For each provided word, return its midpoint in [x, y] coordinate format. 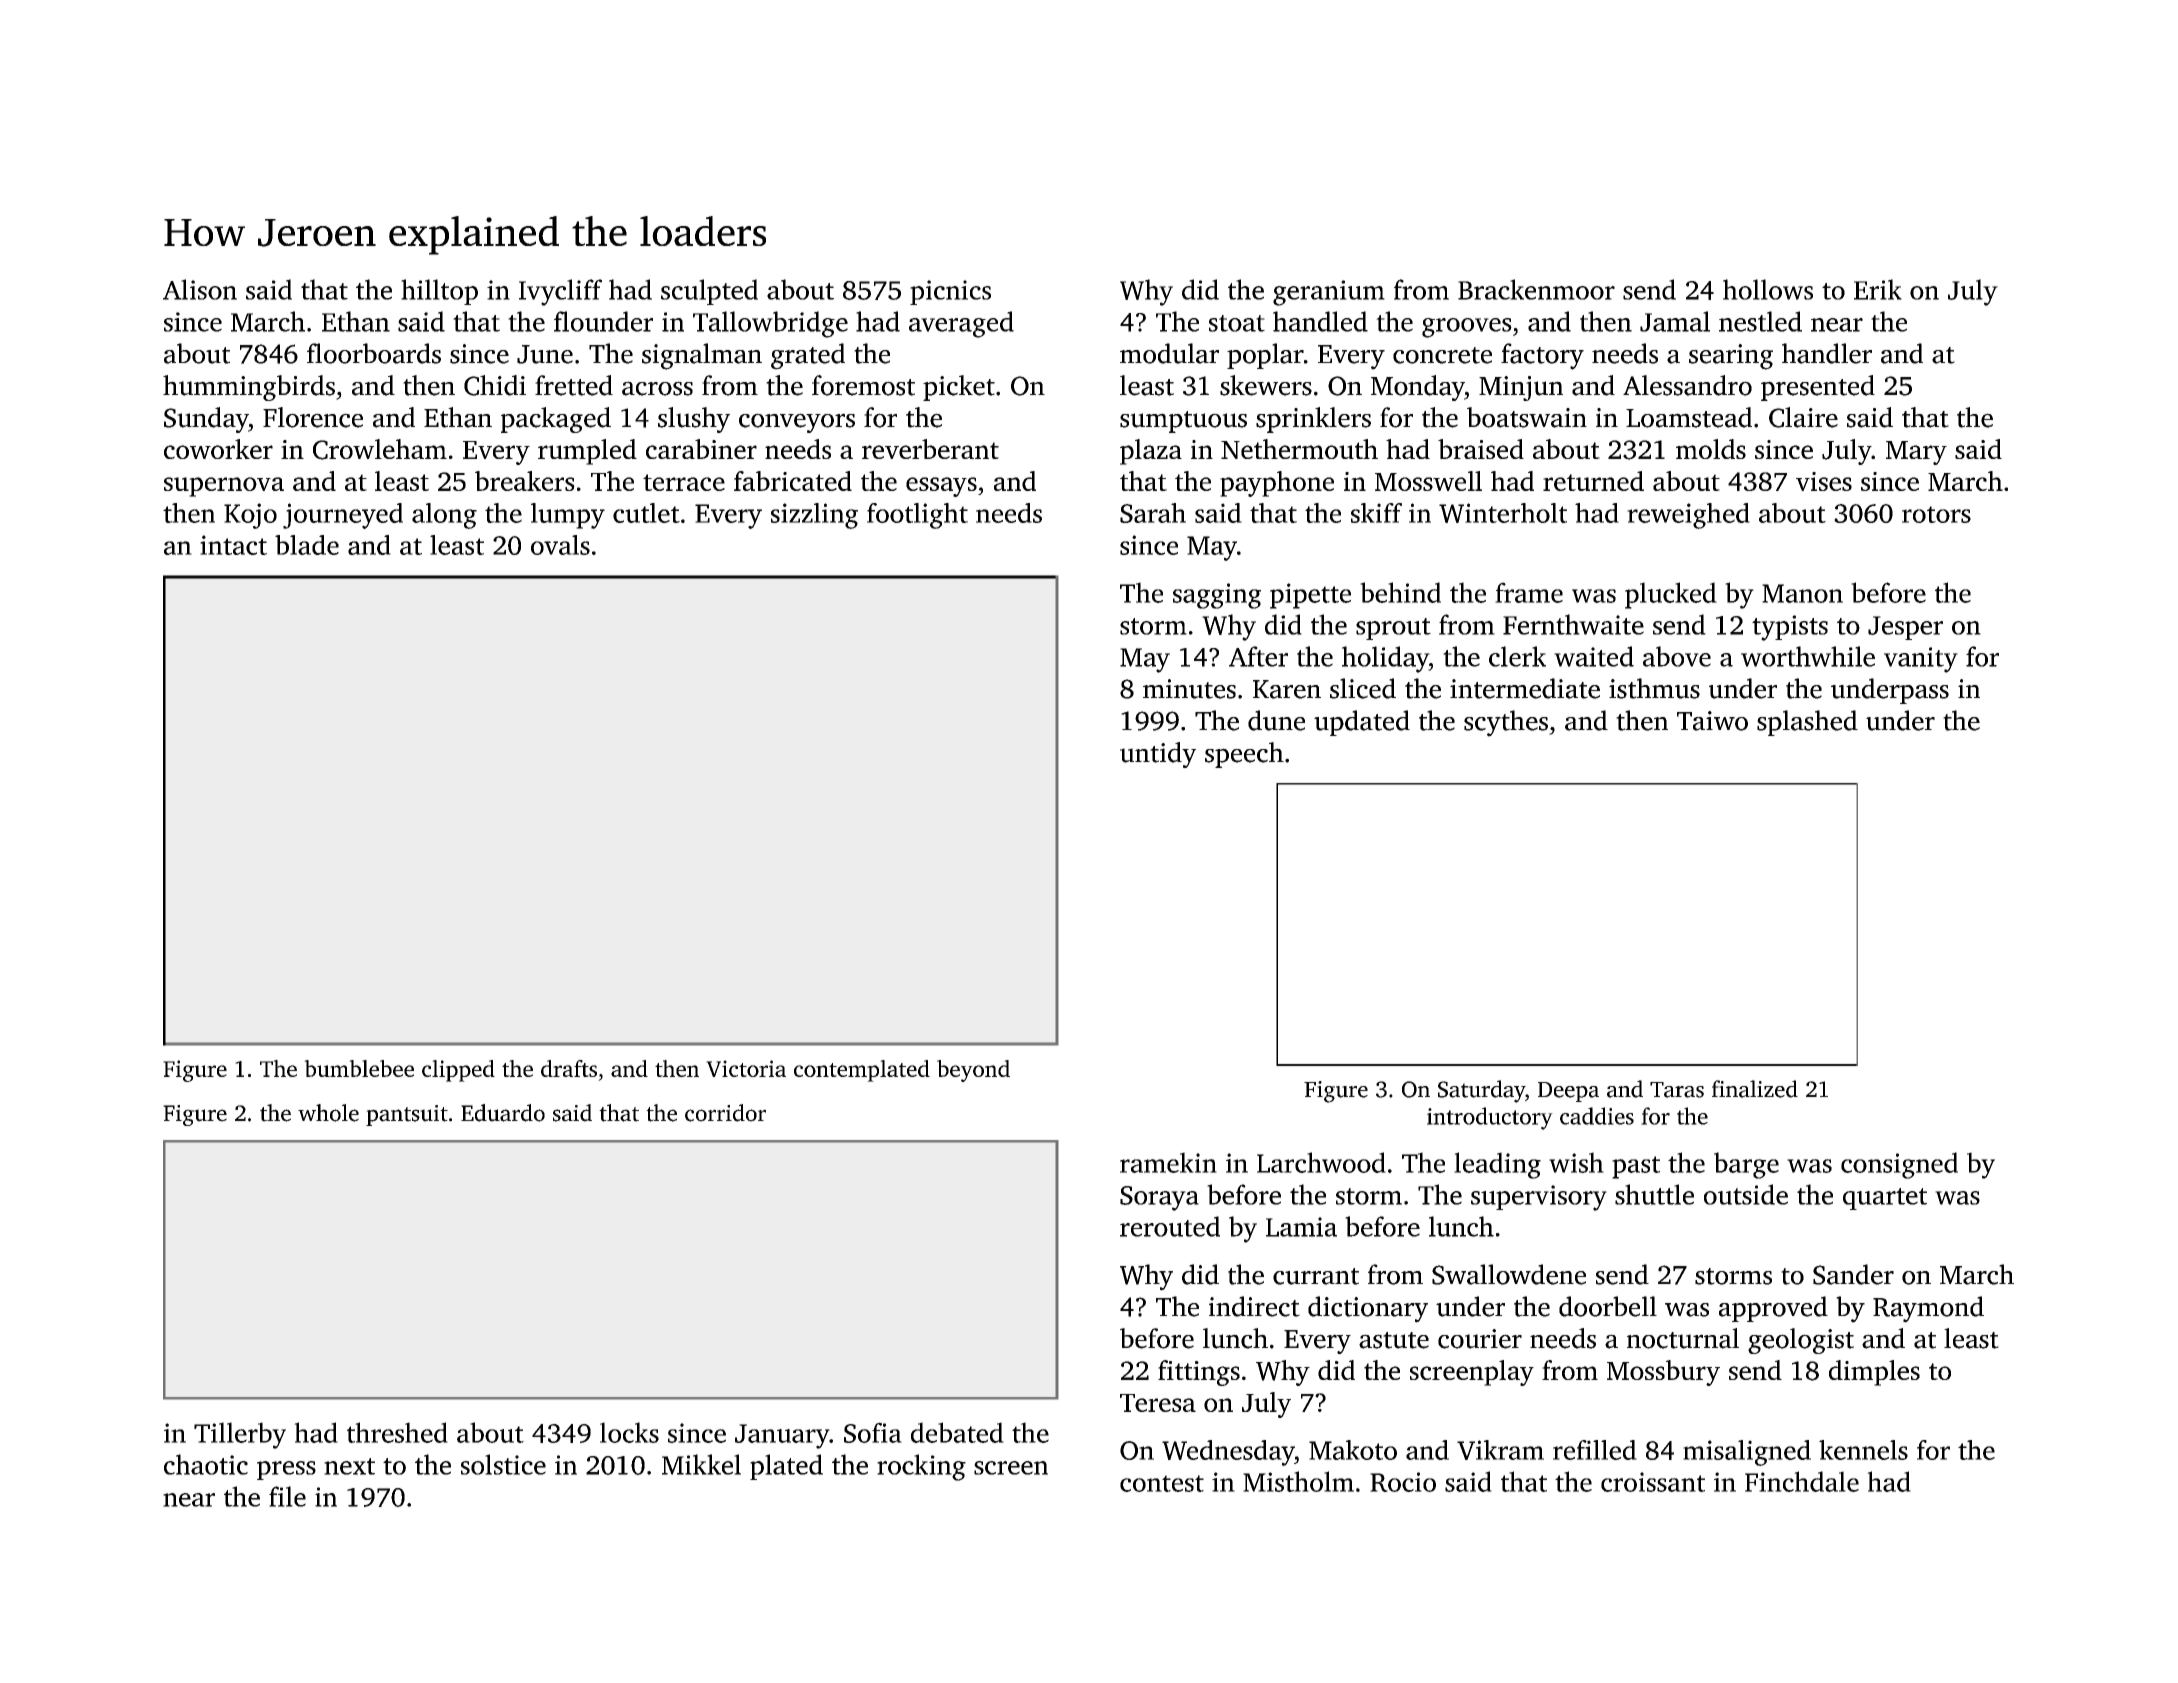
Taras [1677, 1090]
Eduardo [503, 1113]
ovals [560, 545]
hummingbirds [249, 388]
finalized [1755, 1089]
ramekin [1168, 1162]
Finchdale [1802, 1481]
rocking [921, 1467]
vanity [1921, 660]
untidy [1158, 755]
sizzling [814, 516]
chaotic [206, 1464]
